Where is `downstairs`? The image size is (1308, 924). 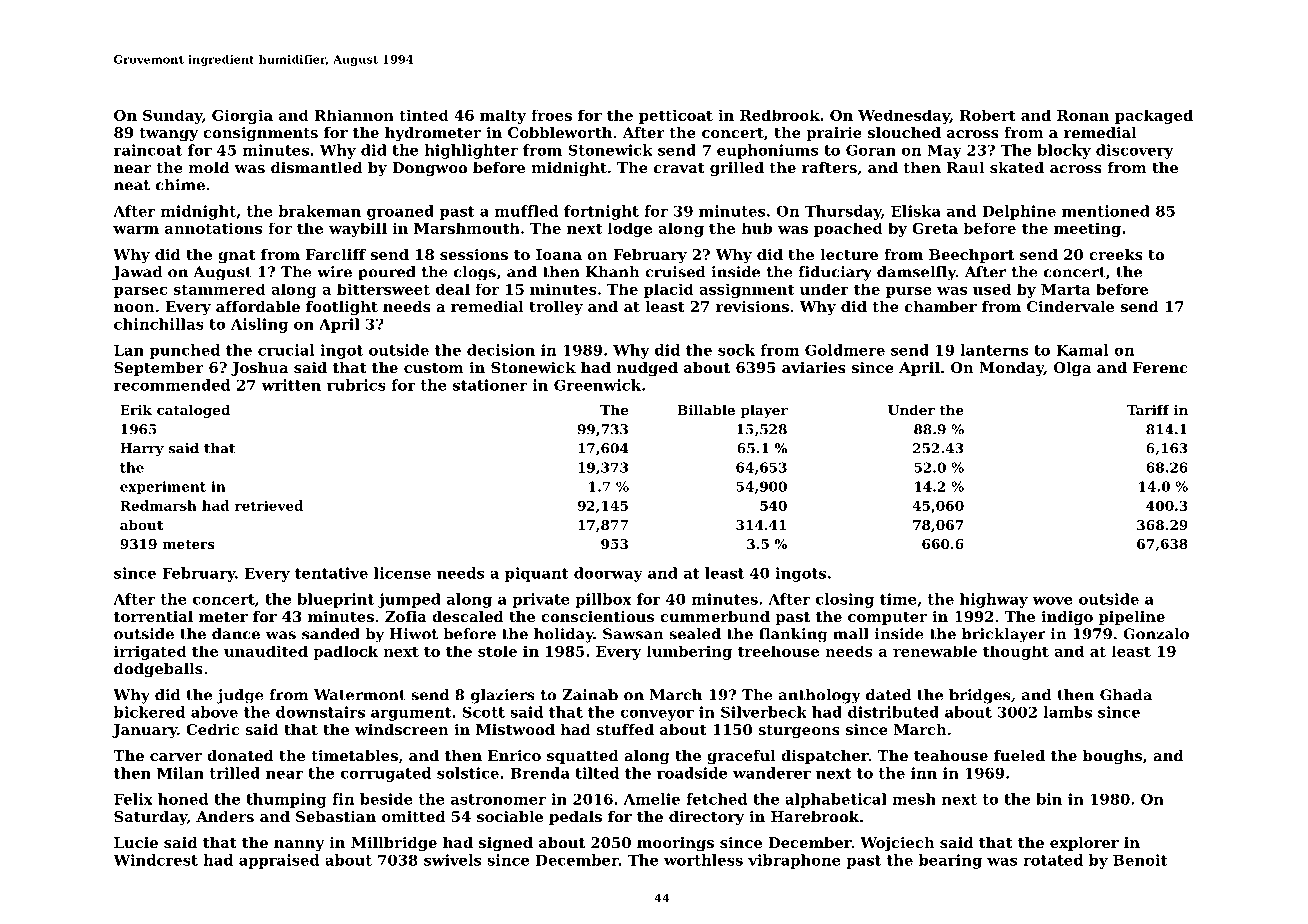 downstairs is located at coordinates (320, 712).
